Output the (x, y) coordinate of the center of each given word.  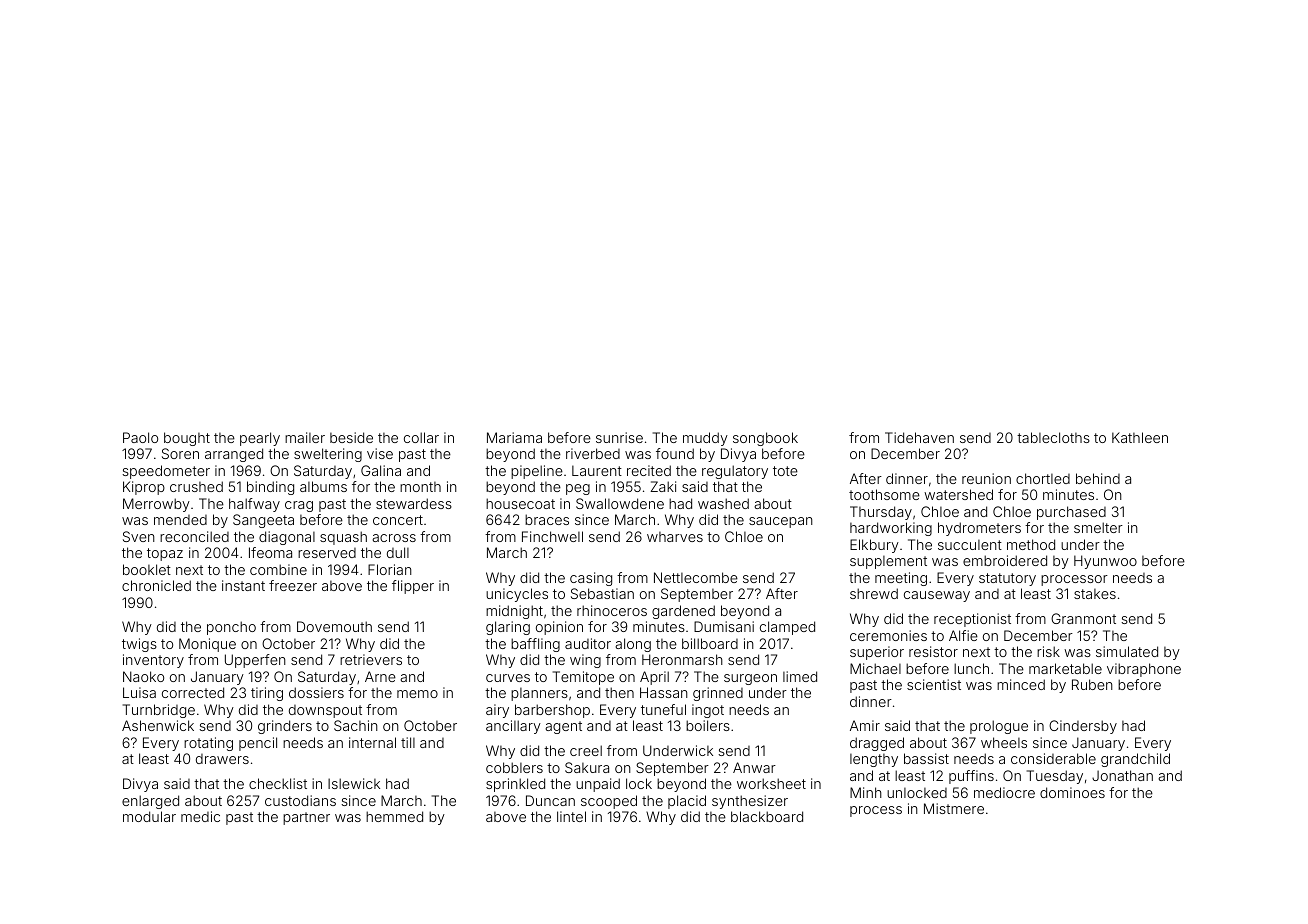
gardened (683, 612)
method (1031, 544)
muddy (705, 439)
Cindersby (1083, 727)
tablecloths (1053, 437)
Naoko (143, 676)
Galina (381, 470)
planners (539, 694)
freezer (293, 585)
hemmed (394, 816)
